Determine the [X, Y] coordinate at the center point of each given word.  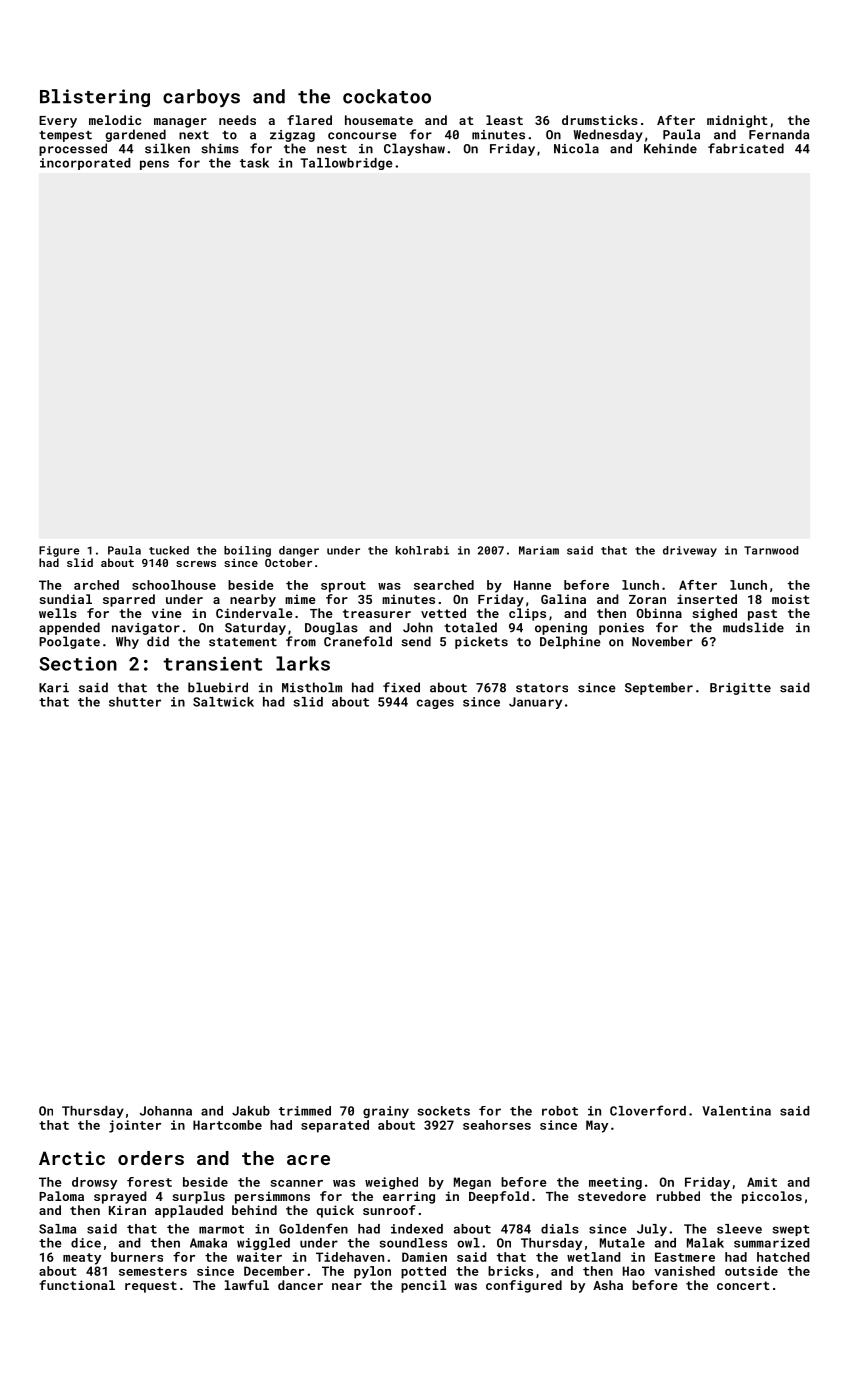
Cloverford [648, 1110]
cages [435, 704]
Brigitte [740, 689]
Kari [54, 688]
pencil [423, 1286]
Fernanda [779, 134]
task [254, 163]
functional [77, 1285]
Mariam [539, 550]
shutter [135, 702]
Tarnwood [771, 550]
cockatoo [387, 96]
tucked [169, 550]
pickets [481, 642]
